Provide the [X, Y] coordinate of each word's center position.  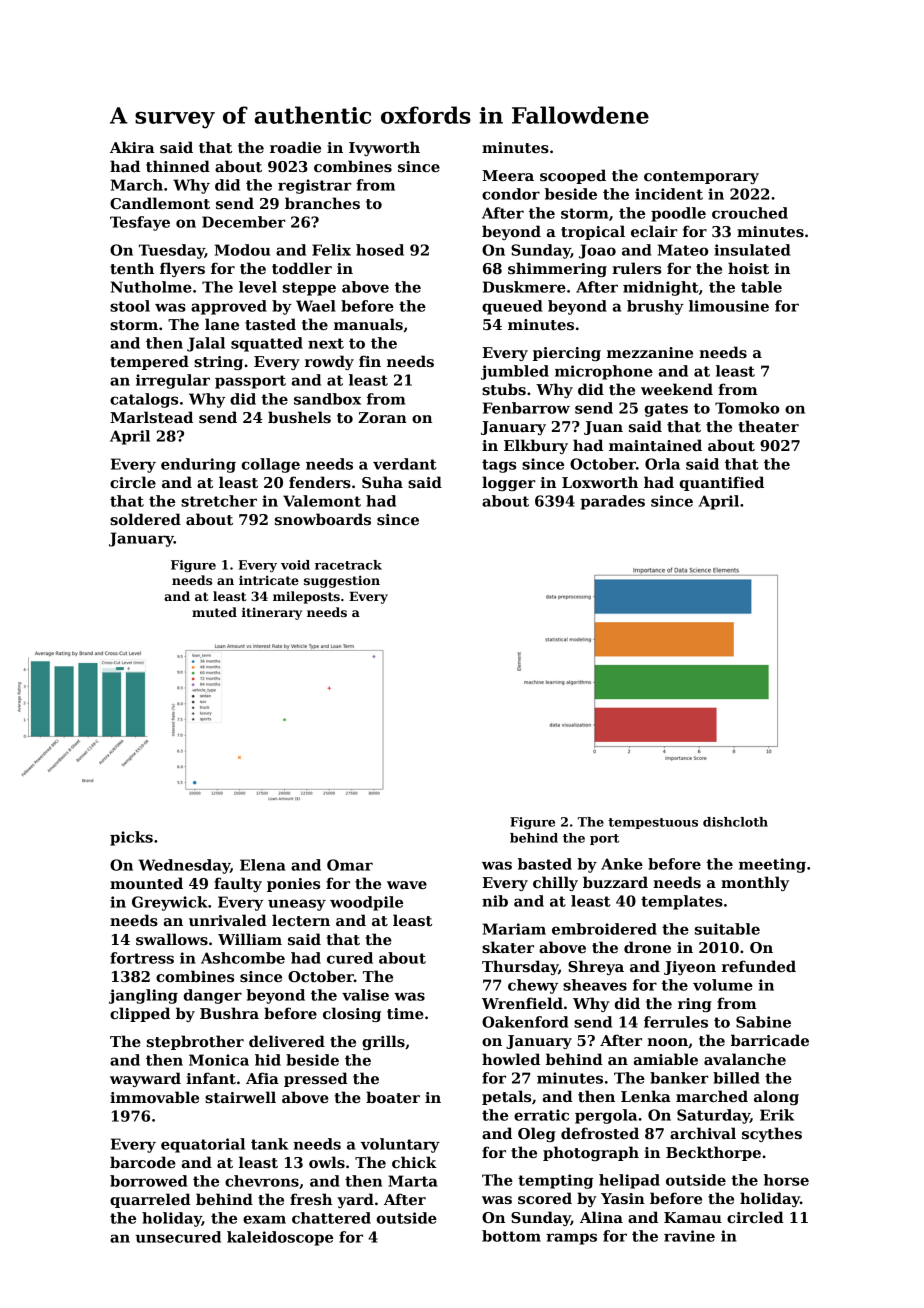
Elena [263, 865]
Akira [132, 147]
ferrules [676, 1022]
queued [512, 307]
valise [365, 995]
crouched [750, 213]
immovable [154, 1097]
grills [383, 1042]
